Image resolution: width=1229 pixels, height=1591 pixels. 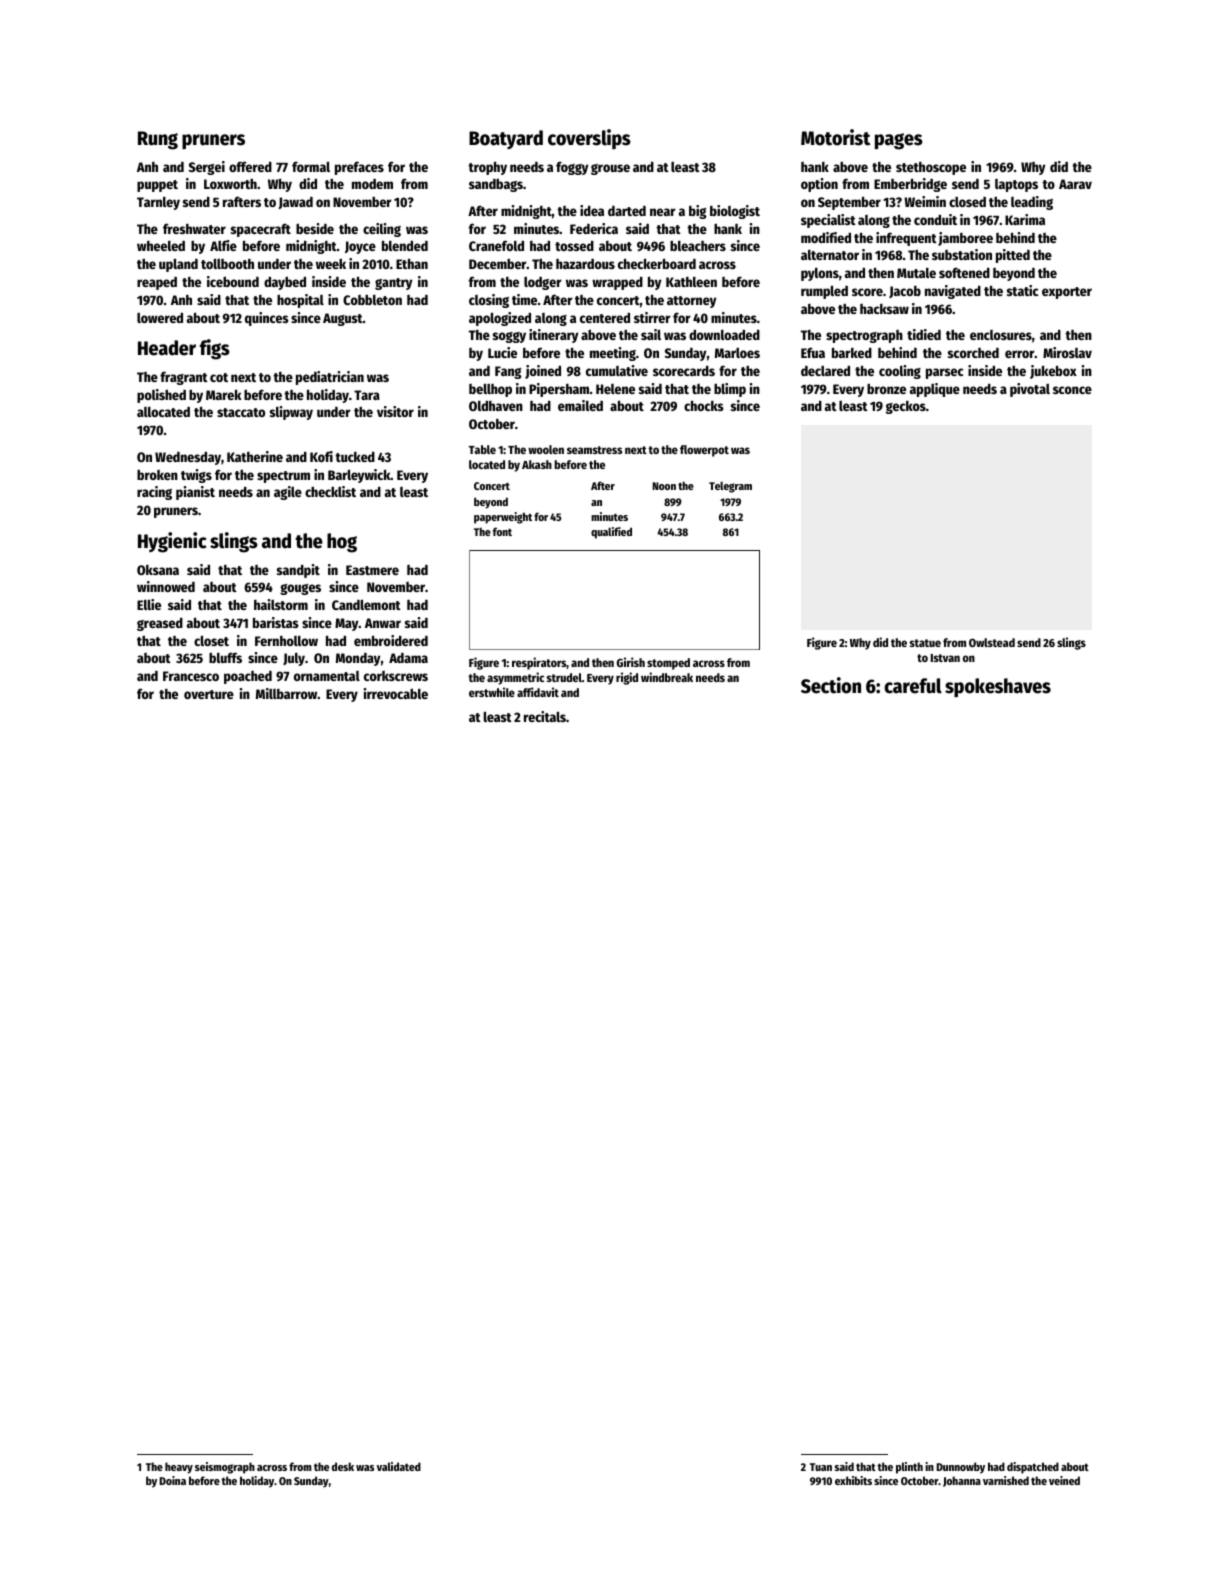 I want to click on static, so click(x=1023, y=290).
